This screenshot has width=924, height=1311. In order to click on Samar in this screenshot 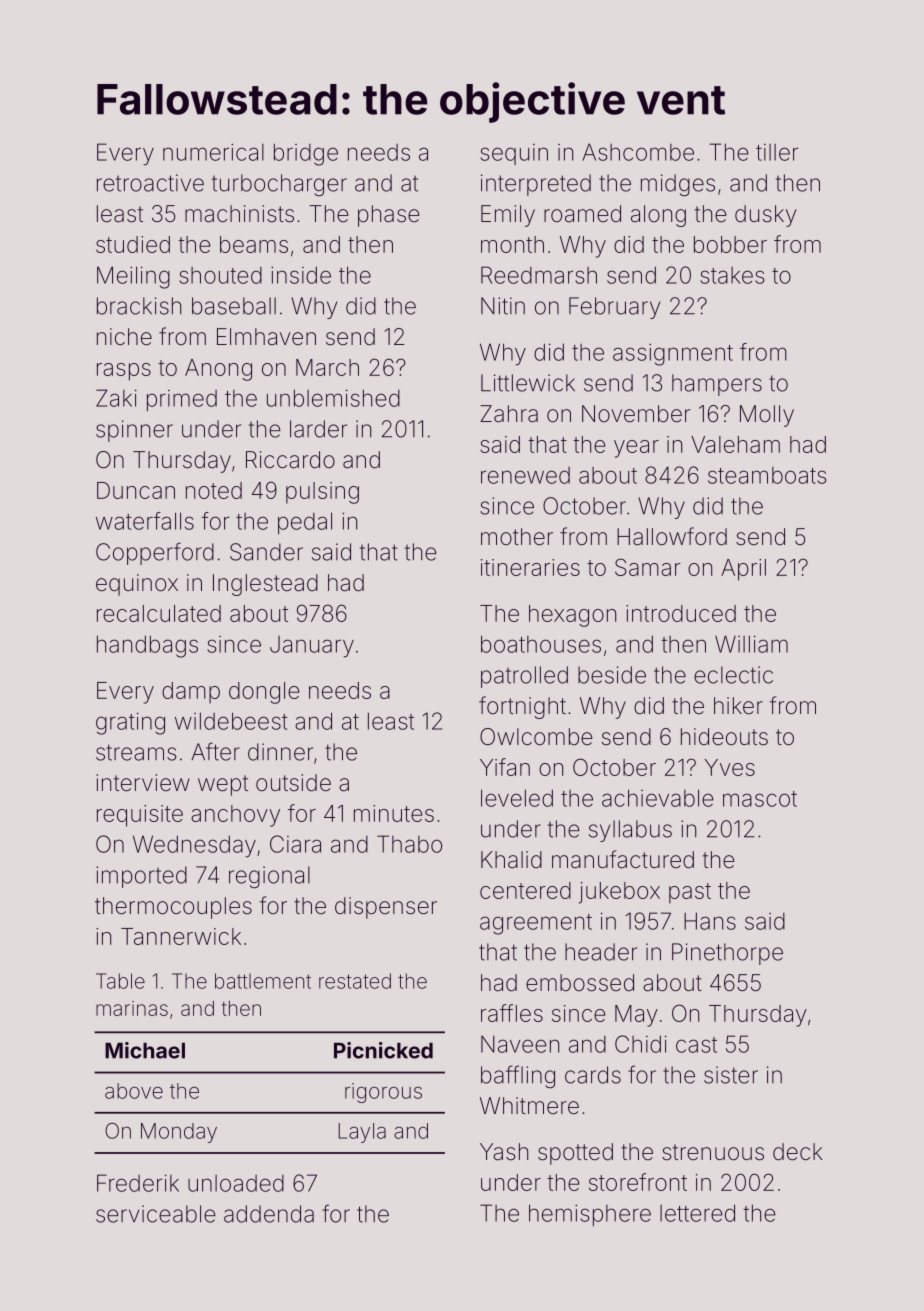, I will do `click(648, 567)`.
